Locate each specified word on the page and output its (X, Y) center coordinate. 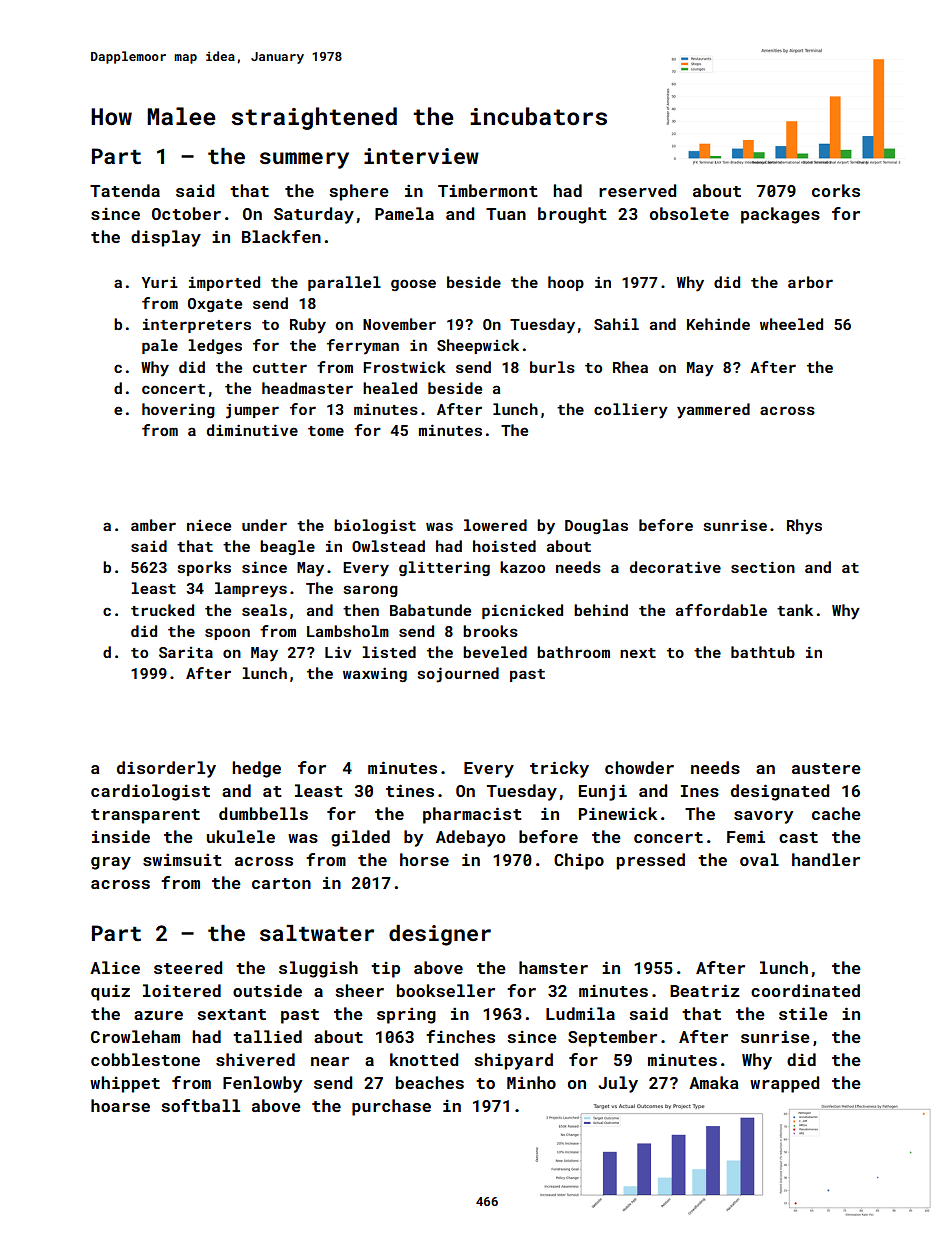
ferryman (363, 346)
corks (836, 190)
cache (836, 813)
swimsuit (182, 859)
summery (304, 160)
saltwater (317, 933)
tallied (267, 1036)
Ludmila (580, 1013)
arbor (810, 282)
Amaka (714, 1082)
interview (421, 156)
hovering (178, 410)
